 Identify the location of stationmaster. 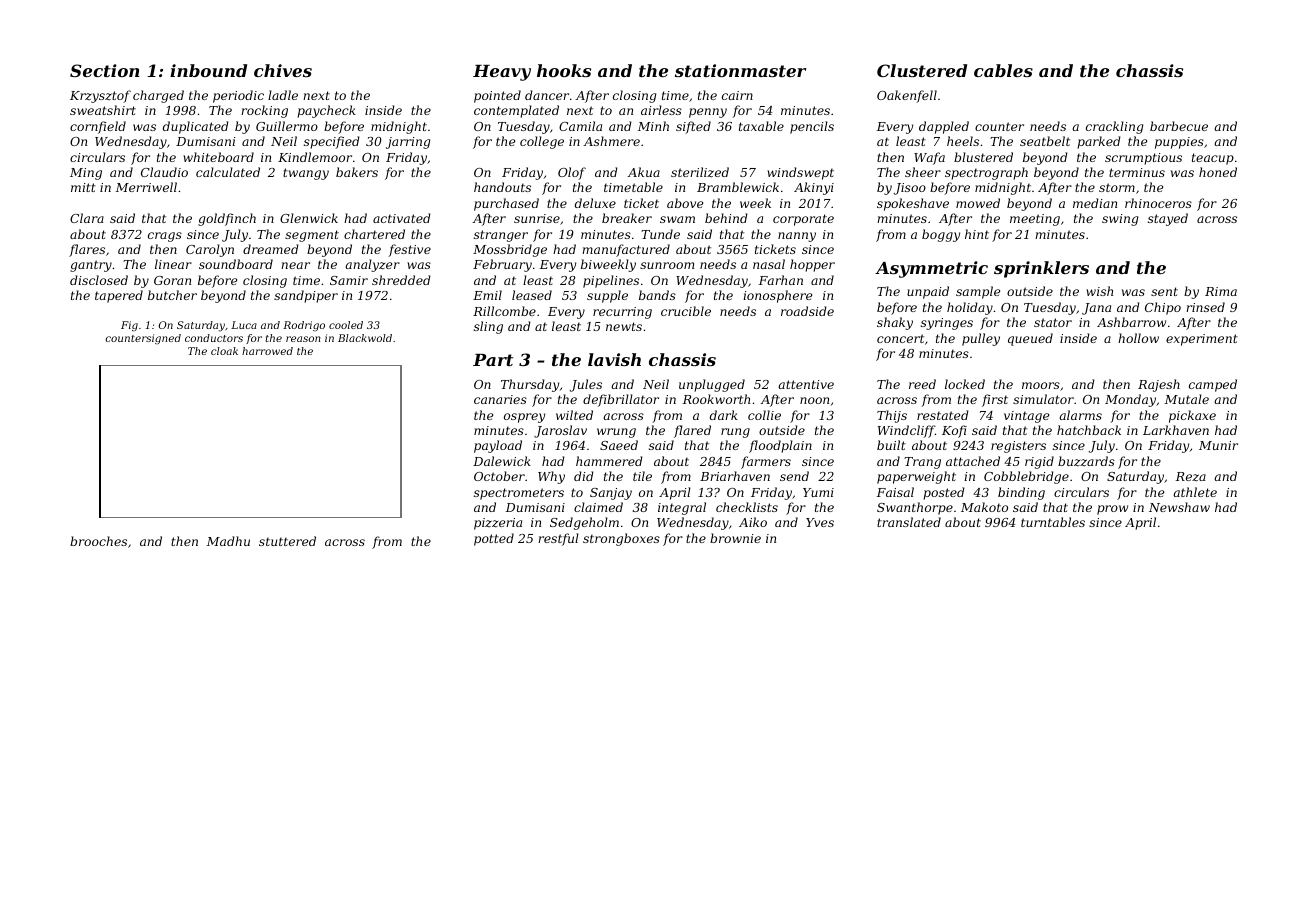
(740, 70).
